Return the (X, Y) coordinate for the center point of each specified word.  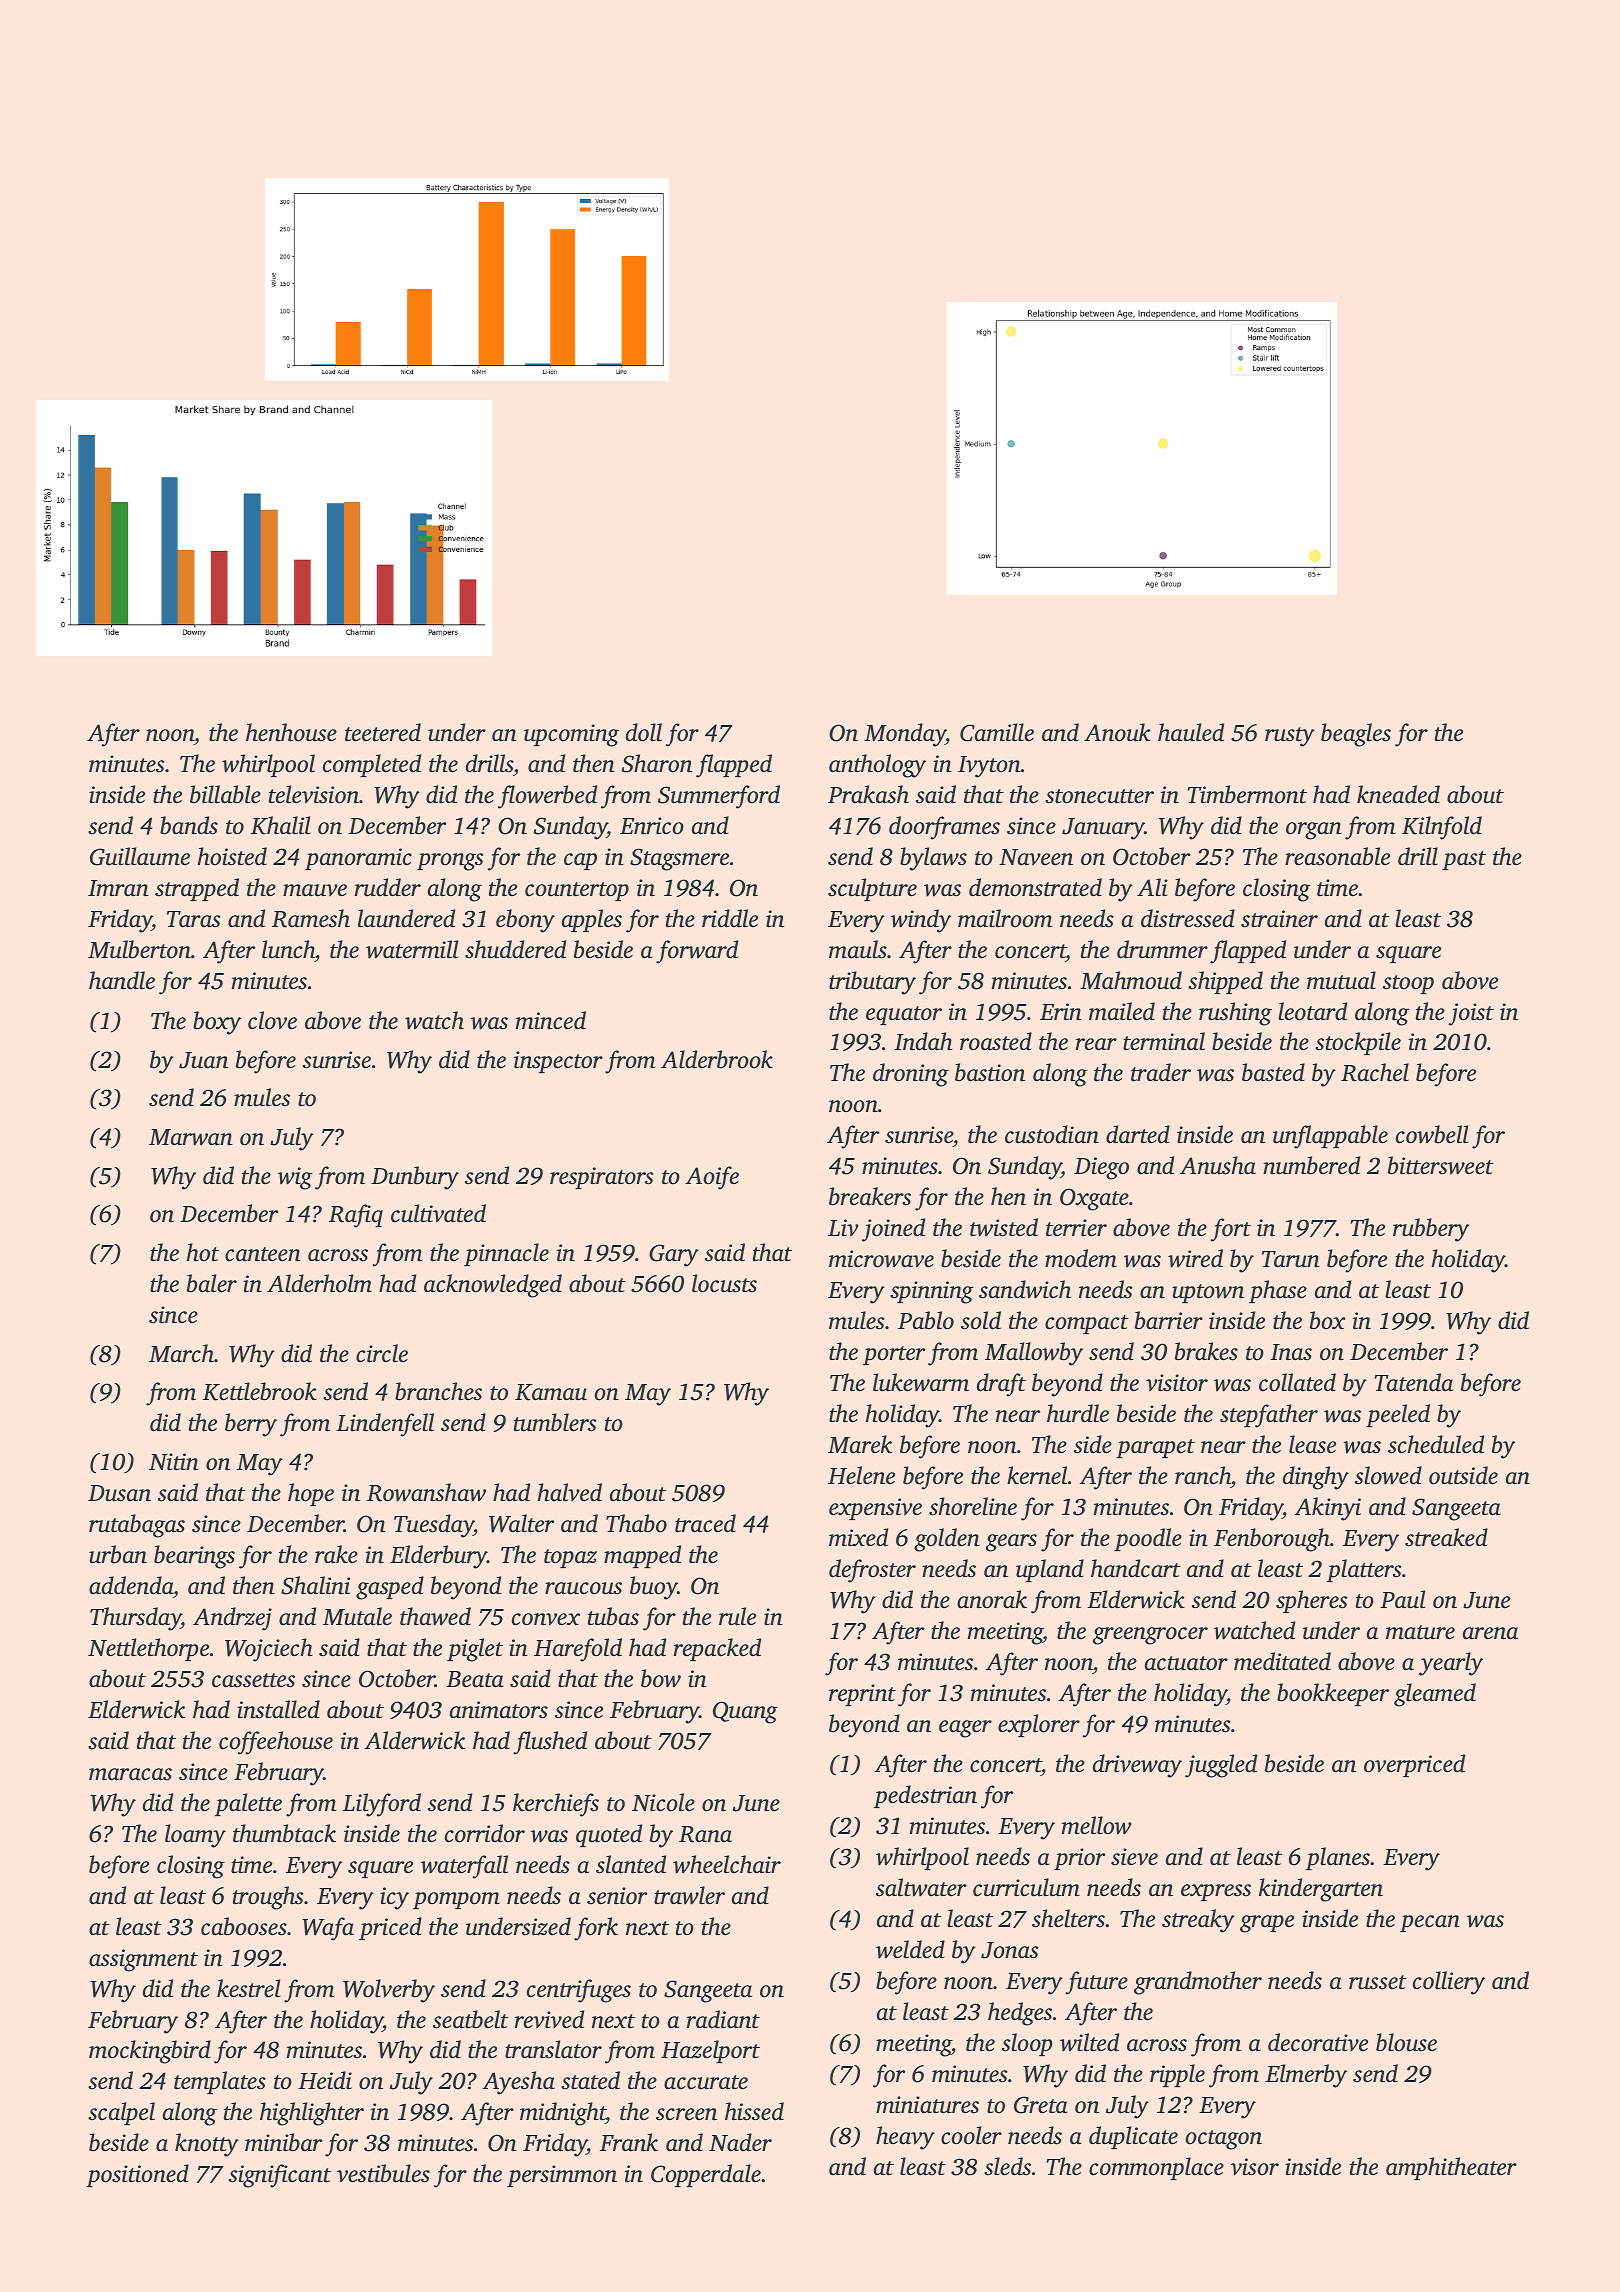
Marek (860, 1444)
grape (1267, 1924)
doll (644, 732)
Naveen (1036, 857)
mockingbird (150, 2052)
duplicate (1133, 2137)
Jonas (1009, 1950)
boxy (217, 1023)
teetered (383, 732)
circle (382, 1353)
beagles (1356, 735)
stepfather (1269, 1416)
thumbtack (284, 1833)
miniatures (927, 2105)
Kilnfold (1442, 828)
